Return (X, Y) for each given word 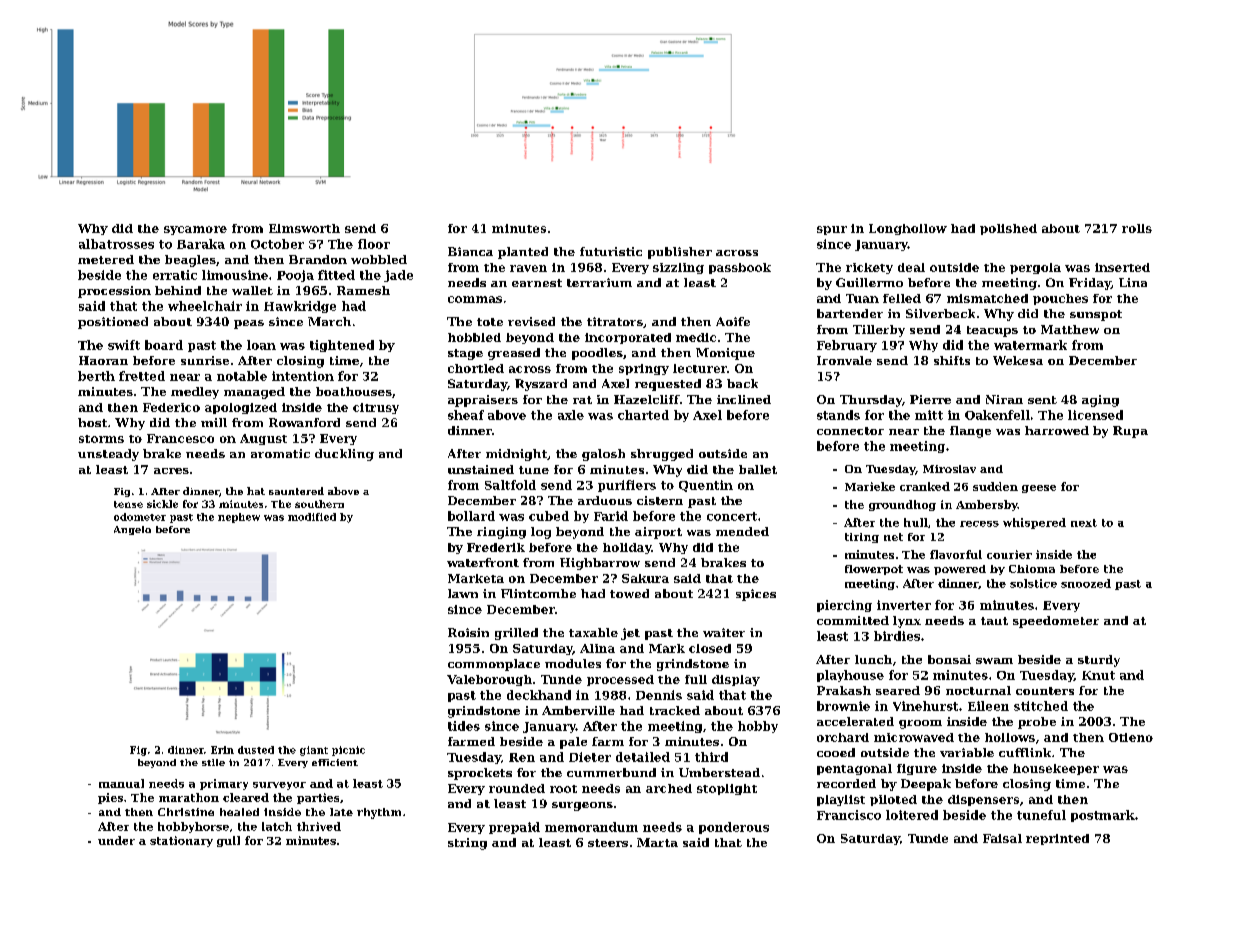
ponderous (734, 828)
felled (902, 298)
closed (710, 648)
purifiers (627, 486)
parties (318, 798)
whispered (1034, 523)
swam (994, 661)
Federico (171, 407)
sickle (162, 504)
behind (178, 290)
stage (465, 354)
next (1084, 523)
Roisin (468, 632)
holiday (627, 548)
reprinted (1057, 839)
